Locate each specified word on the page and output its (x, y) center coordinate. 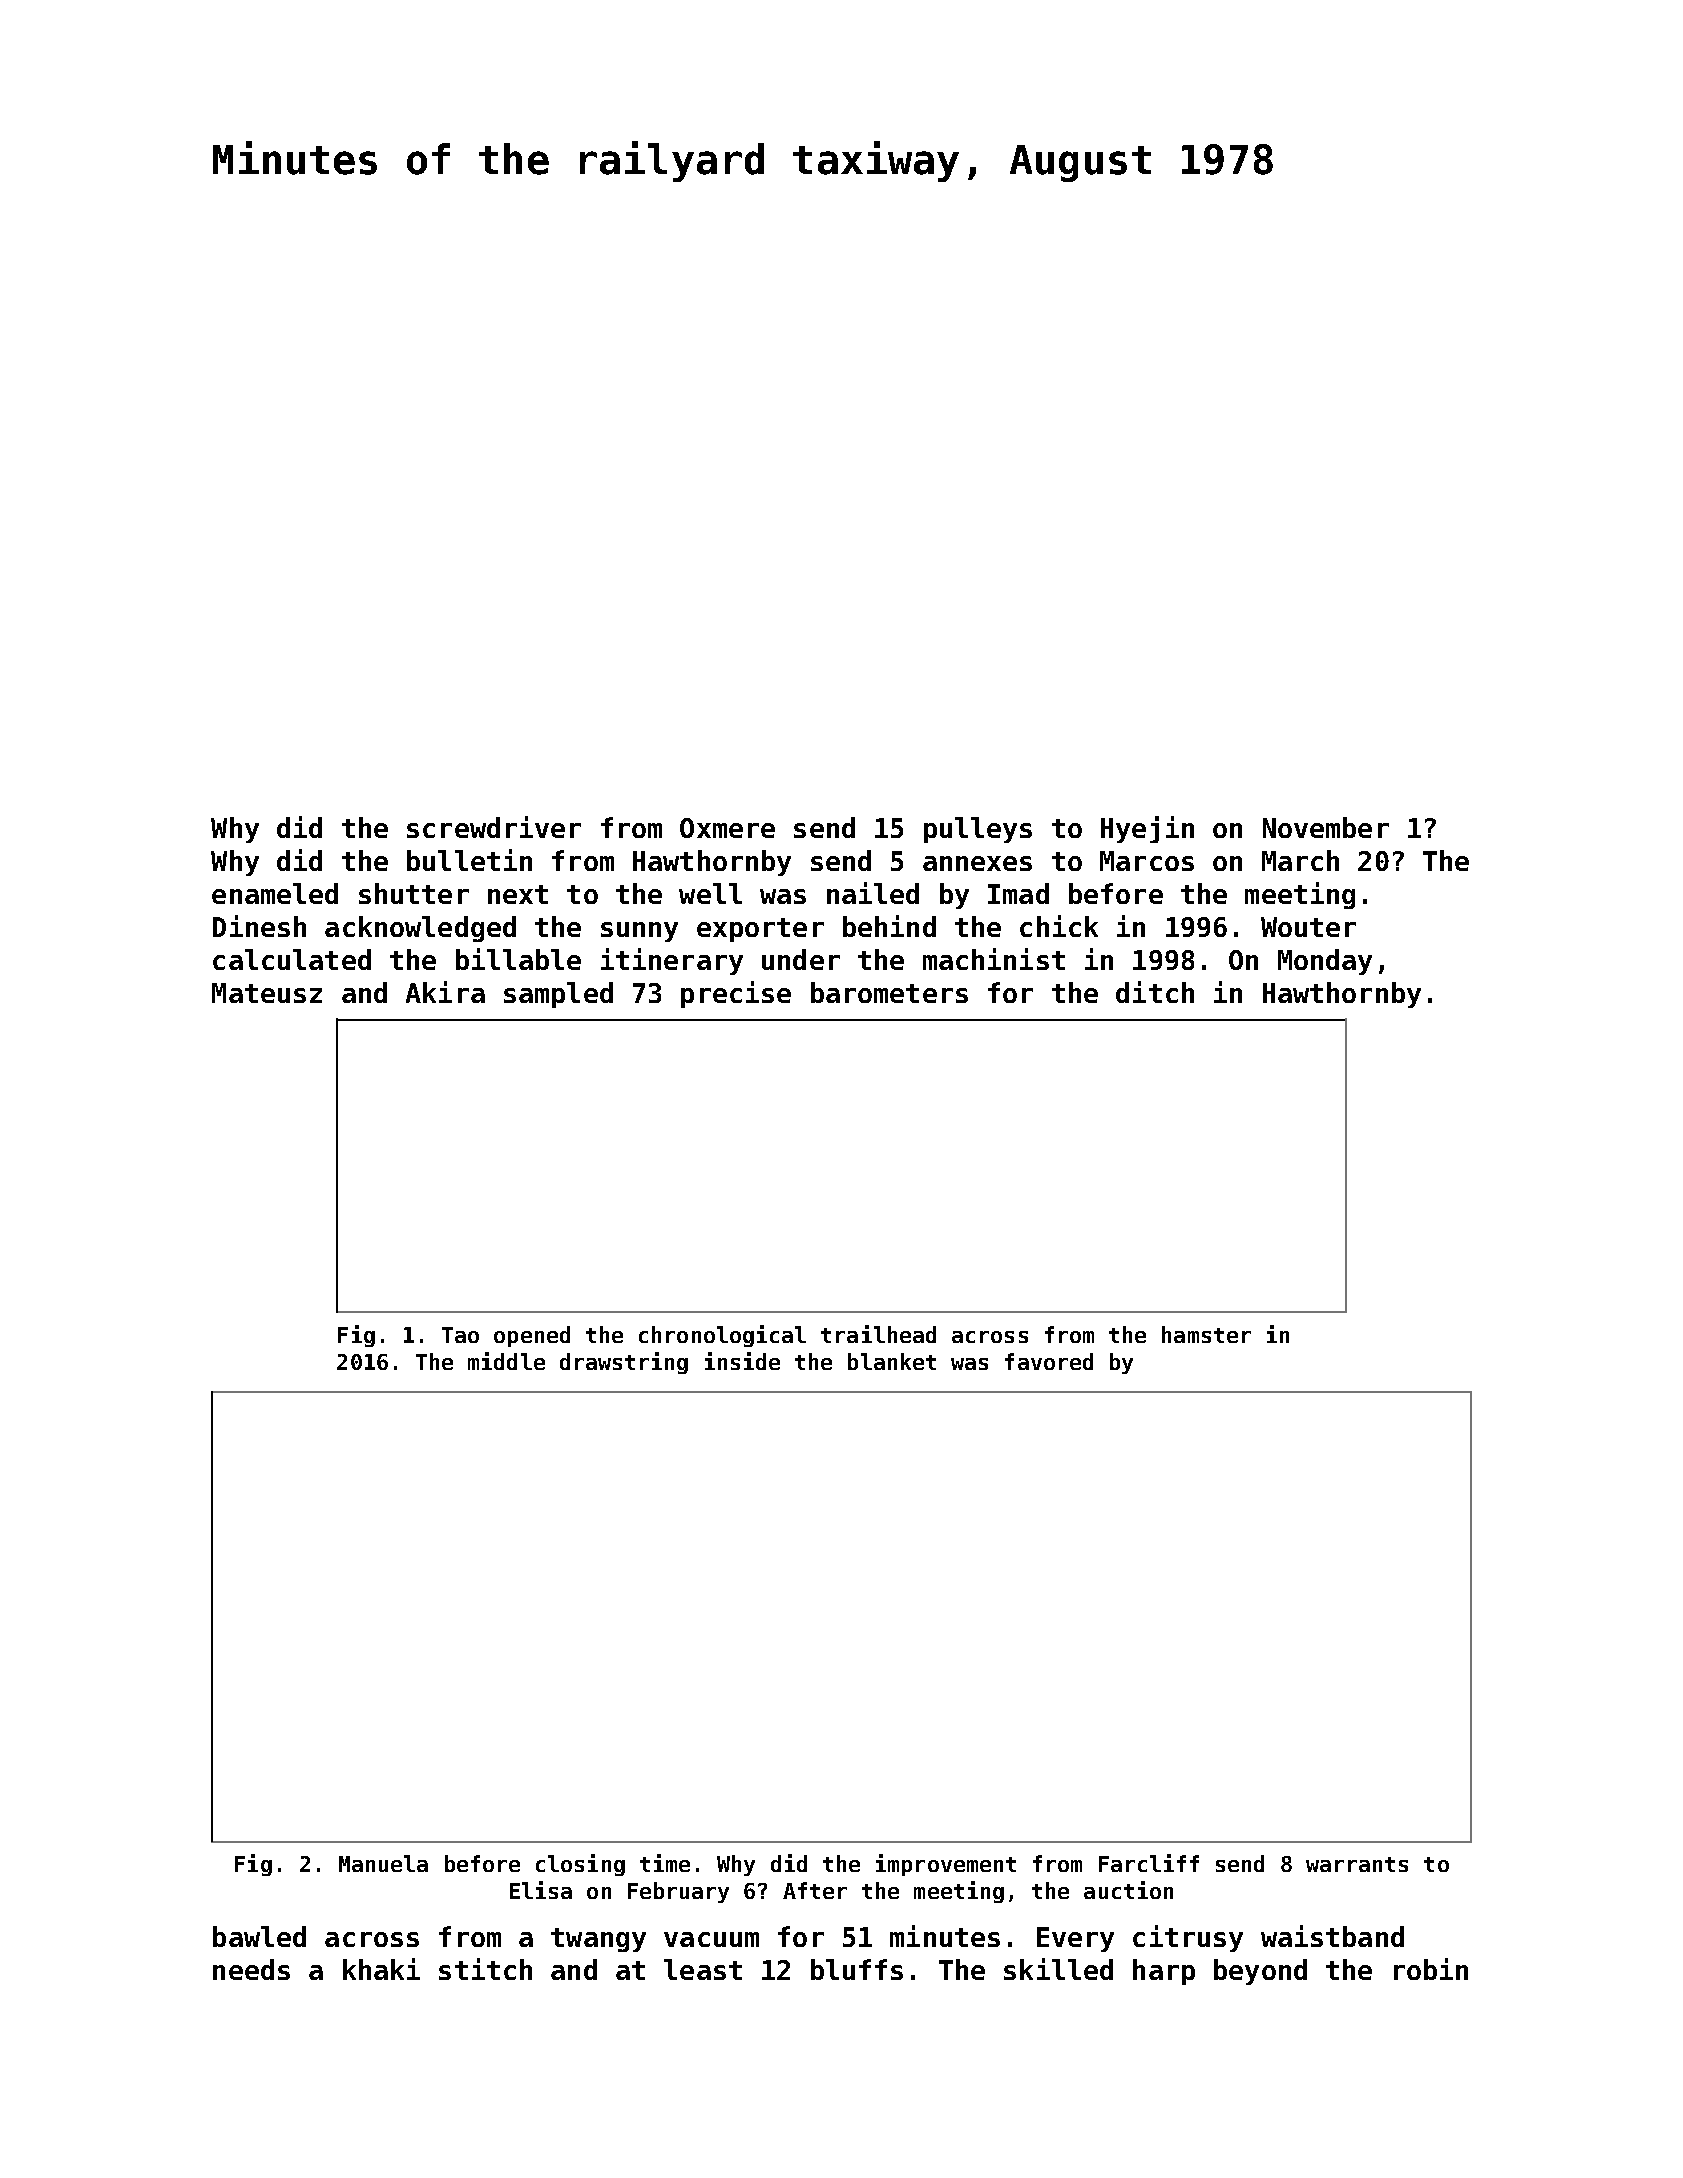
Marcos (1147, 861)
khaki (381, 1969)
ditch (1155, 992)
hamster (1206, 1334)
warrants (1357, 1864)
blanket (892, 1361)
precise (736, 994)
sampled (558, 995)
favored (1049, 1361)
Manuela (383, 1863)
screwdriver (494, 827)
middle (506, 1361)
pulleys (978, 830)
